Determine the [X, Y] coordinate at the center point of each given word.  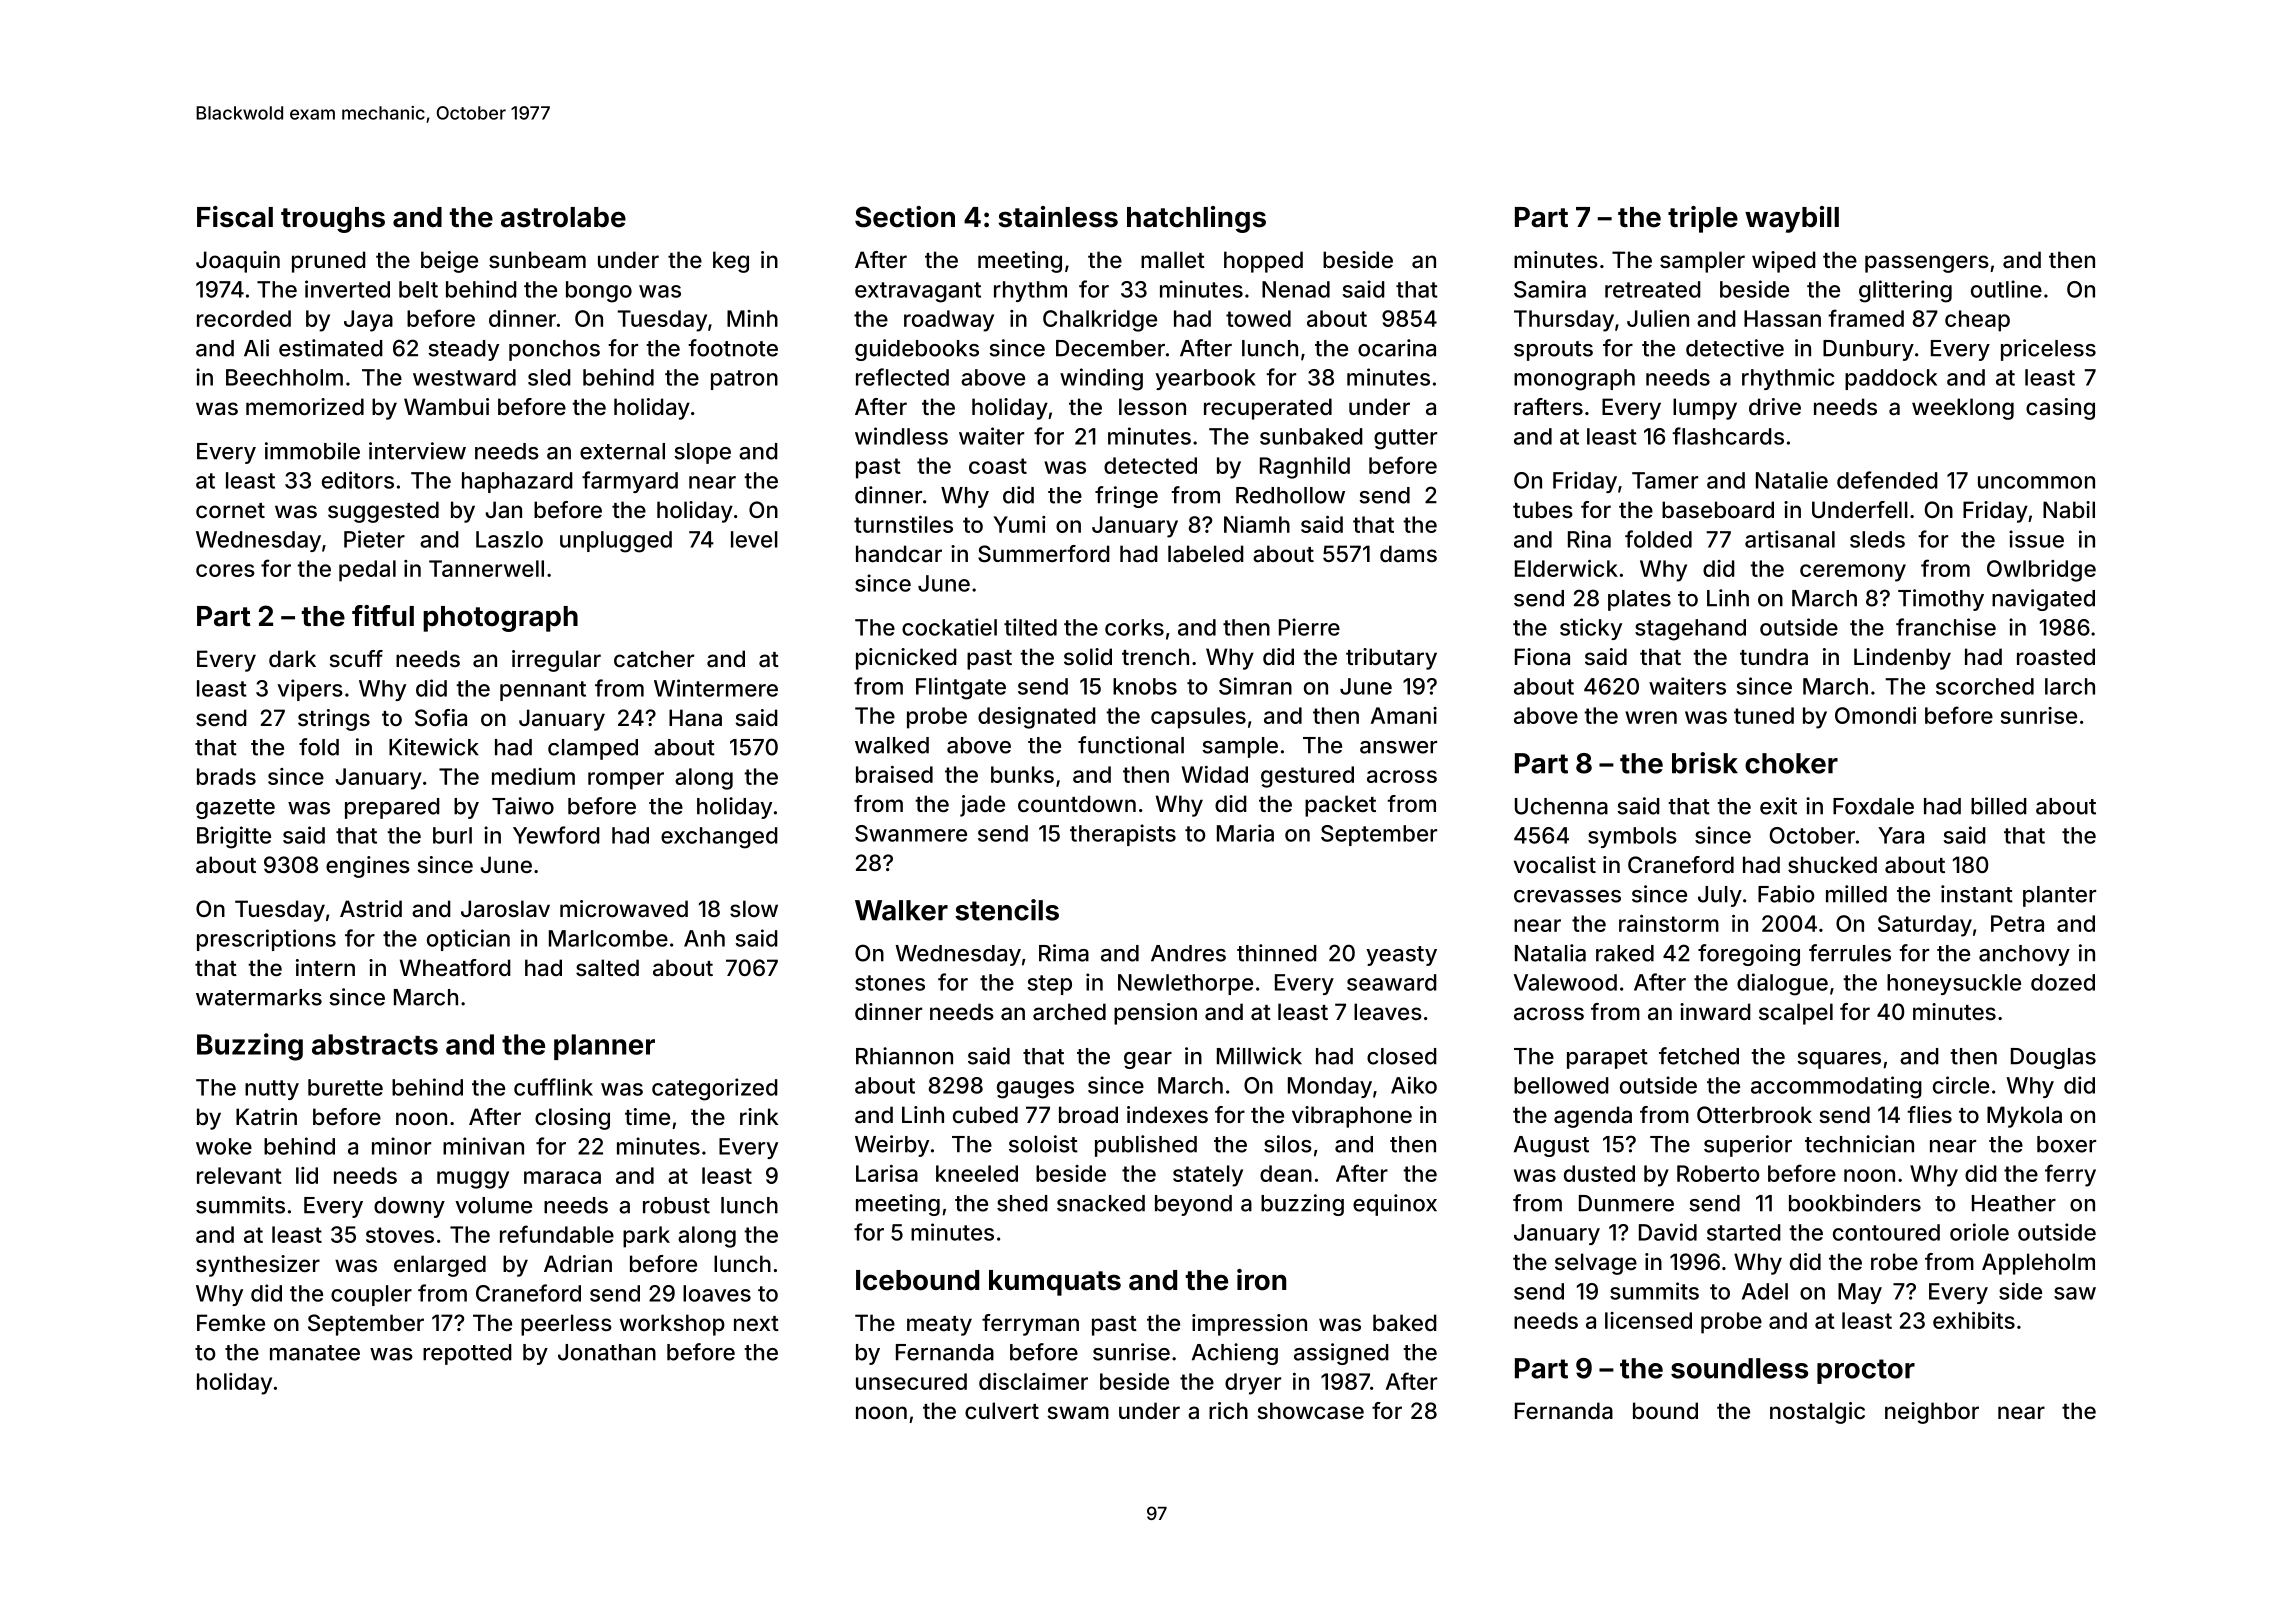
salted [607, 968]
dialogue [1782, 984]
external [622, 451]
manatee [315, 1353]
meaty [939, 1326]
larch [2070, 686]
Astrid [371, 908]
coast [998, 466]
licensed [1648, 1320]
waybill [1792, 219]
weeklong [1963, 409]
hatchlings [1196, 219]
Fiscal [235, 217]
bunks [1022, 774]
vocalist [1555, 865]
